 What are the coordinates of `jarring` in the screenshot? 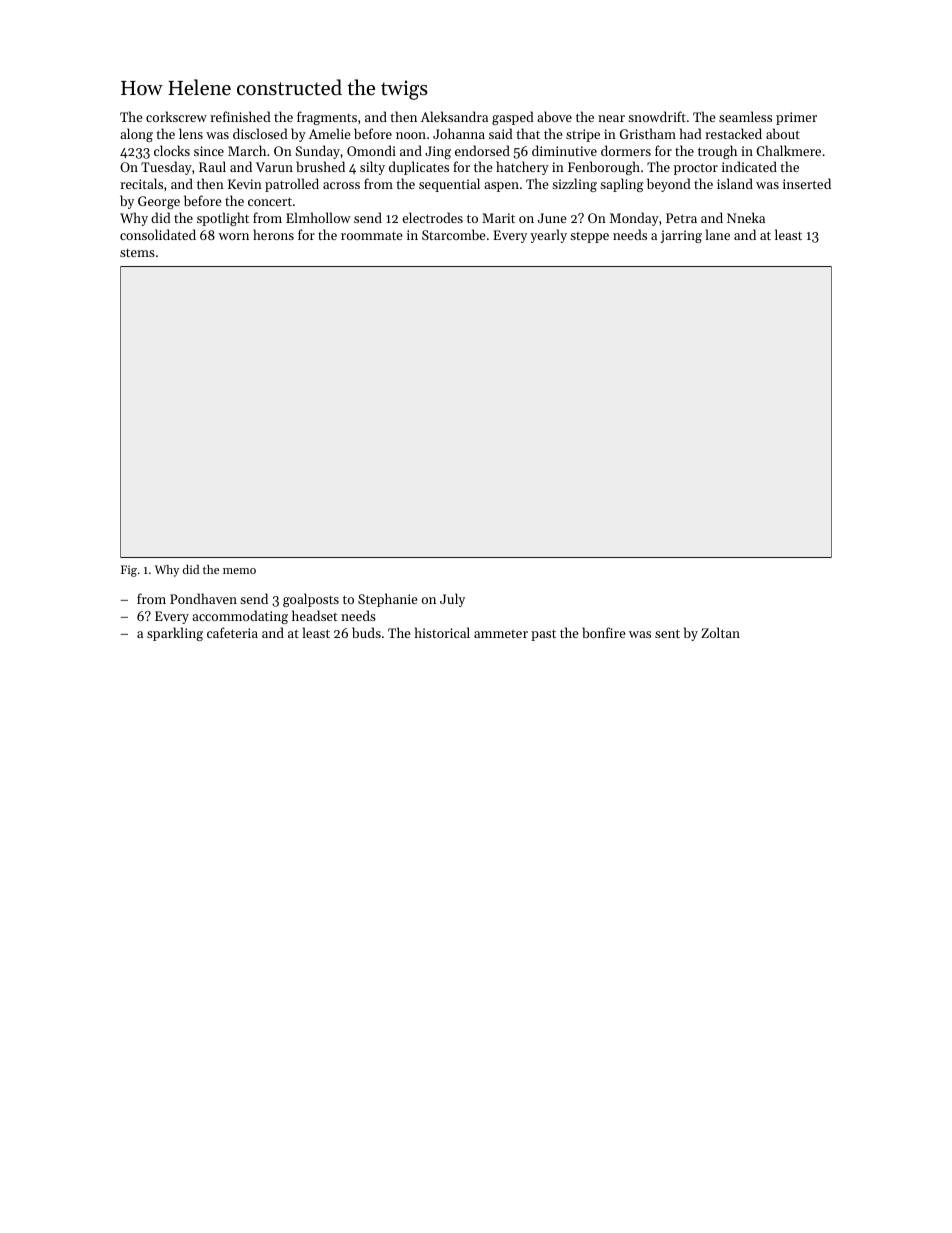 It's located at (681, 236).
